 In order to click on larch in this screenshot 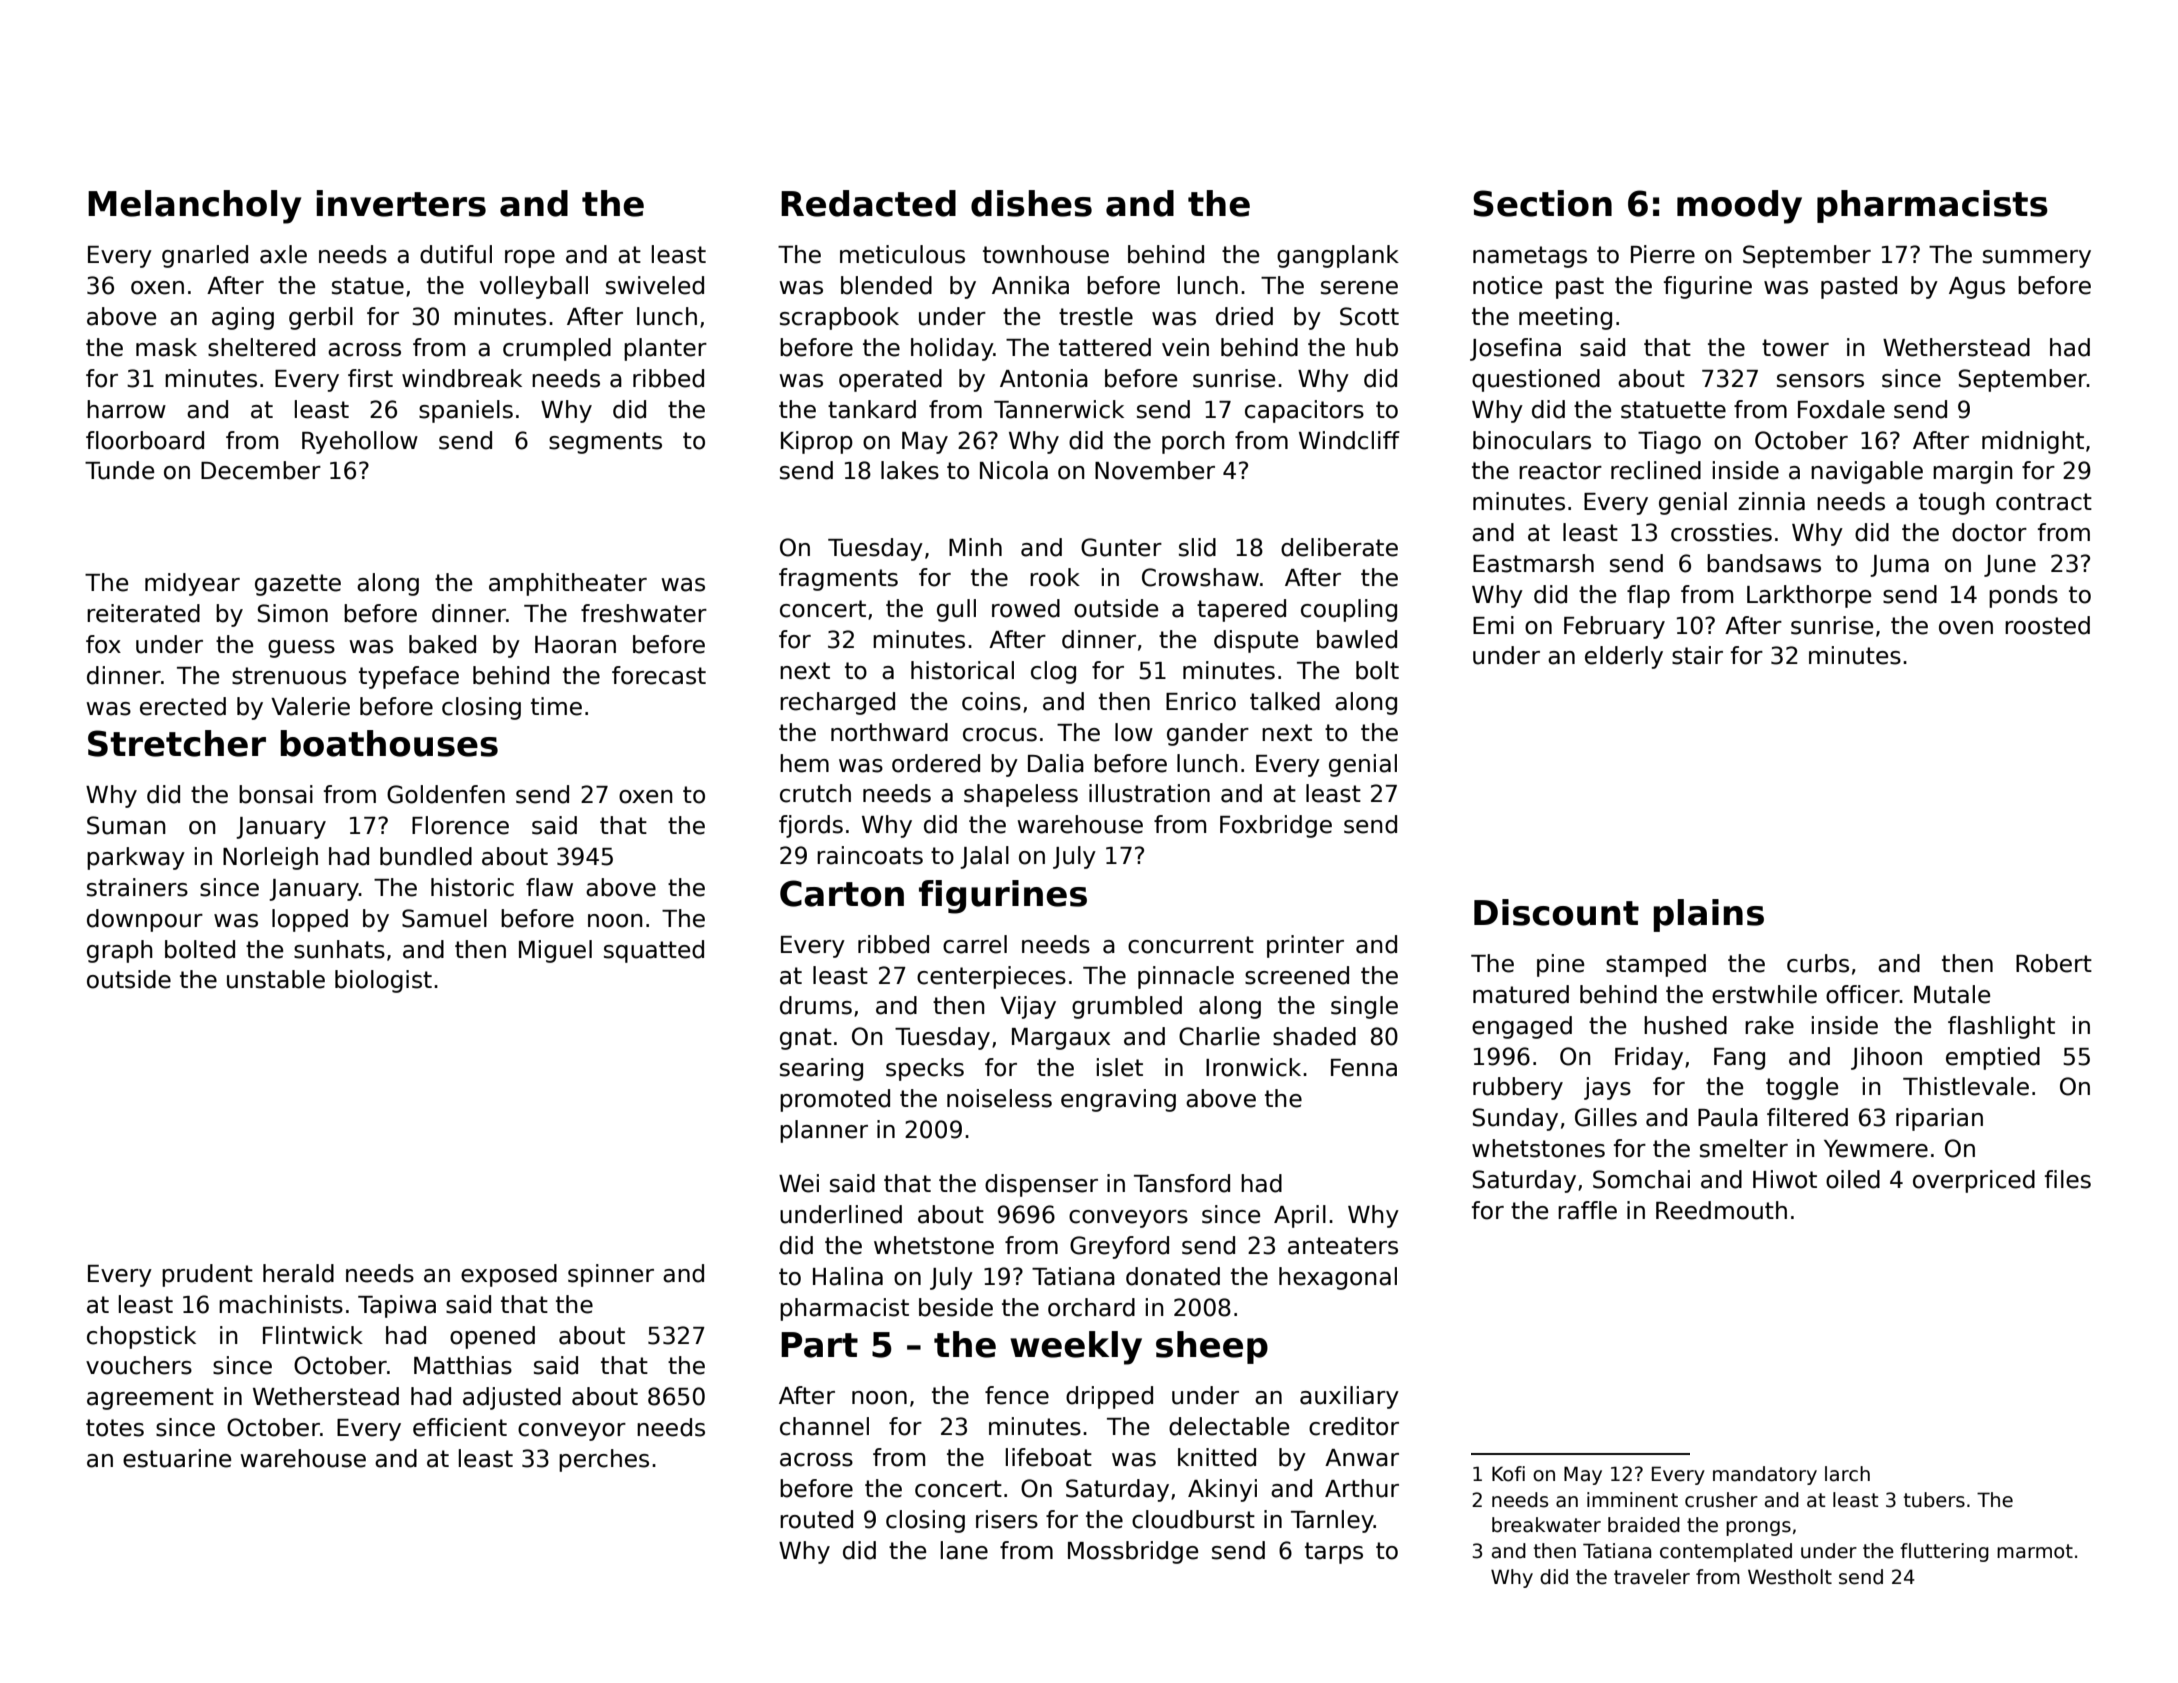, I will do `click(1847, 1474)`.
